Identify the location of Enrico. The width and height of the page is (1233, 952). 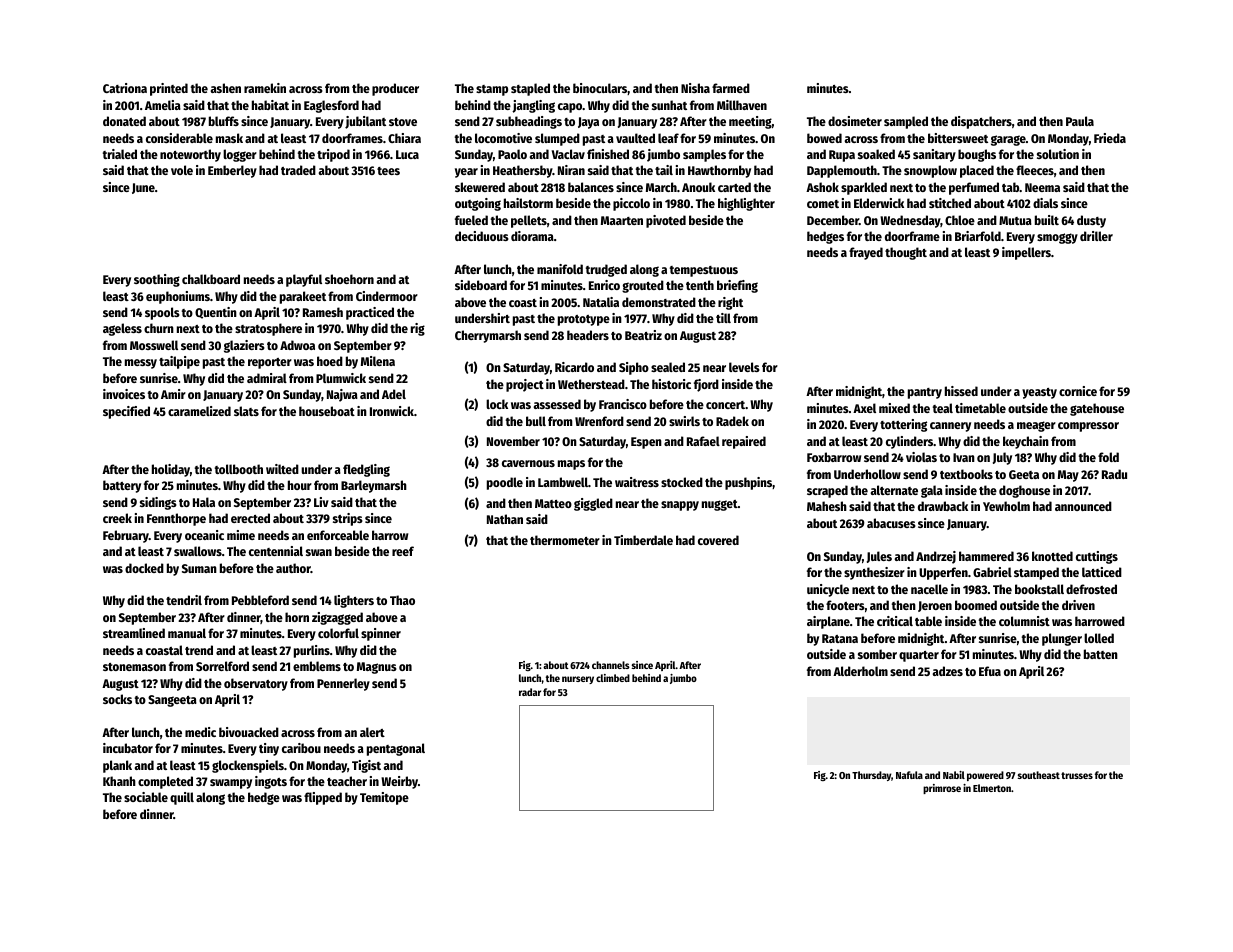
(604, 285).
